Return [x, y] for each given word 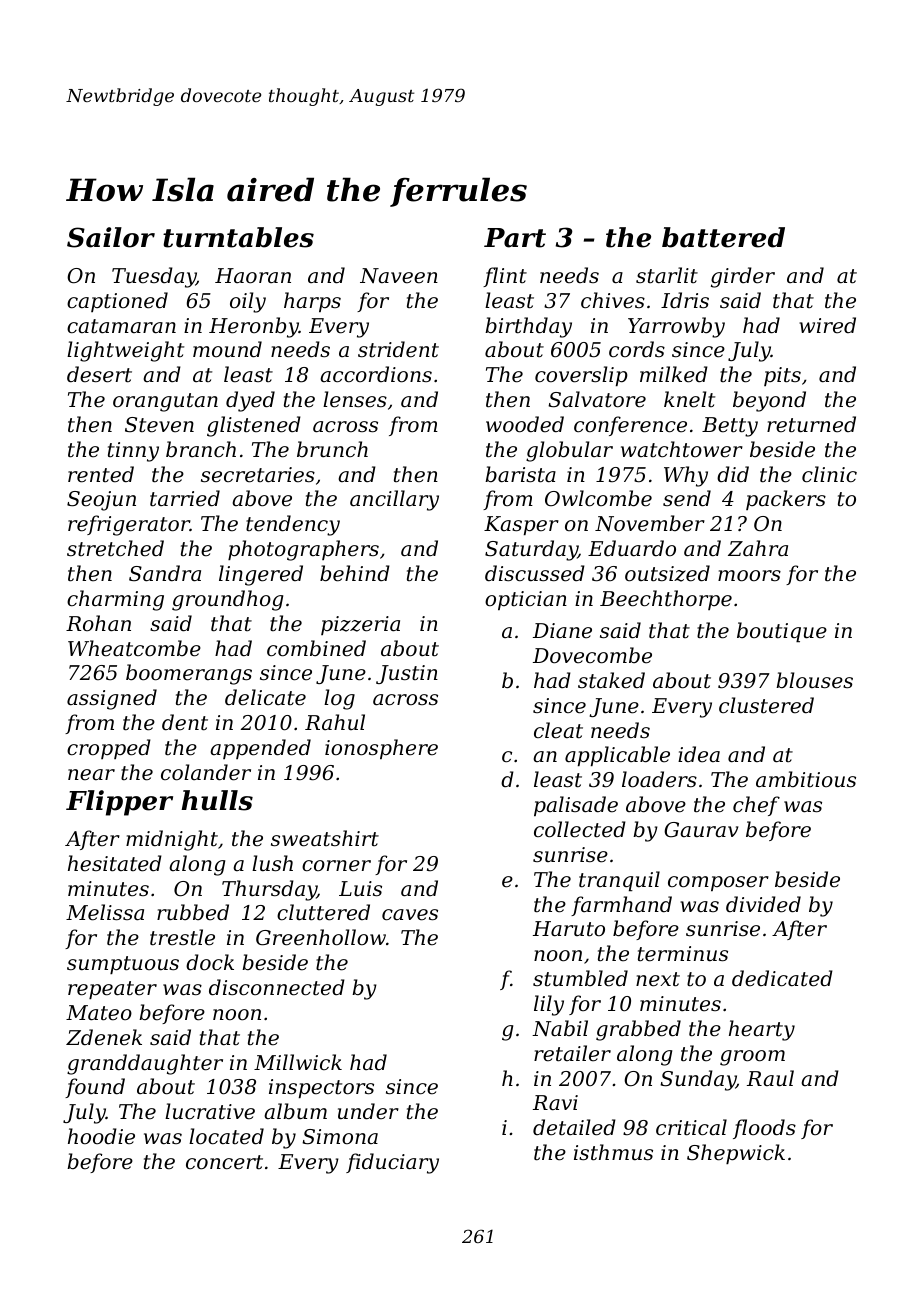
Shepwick [736, 1154]
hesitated [115, 863]
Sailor [111, 237]
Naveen [399, 276]
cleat [558, 730]
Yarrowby [676, 327]
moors [749, 576]
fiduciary [392, 1163]
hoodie [101, 1136]
